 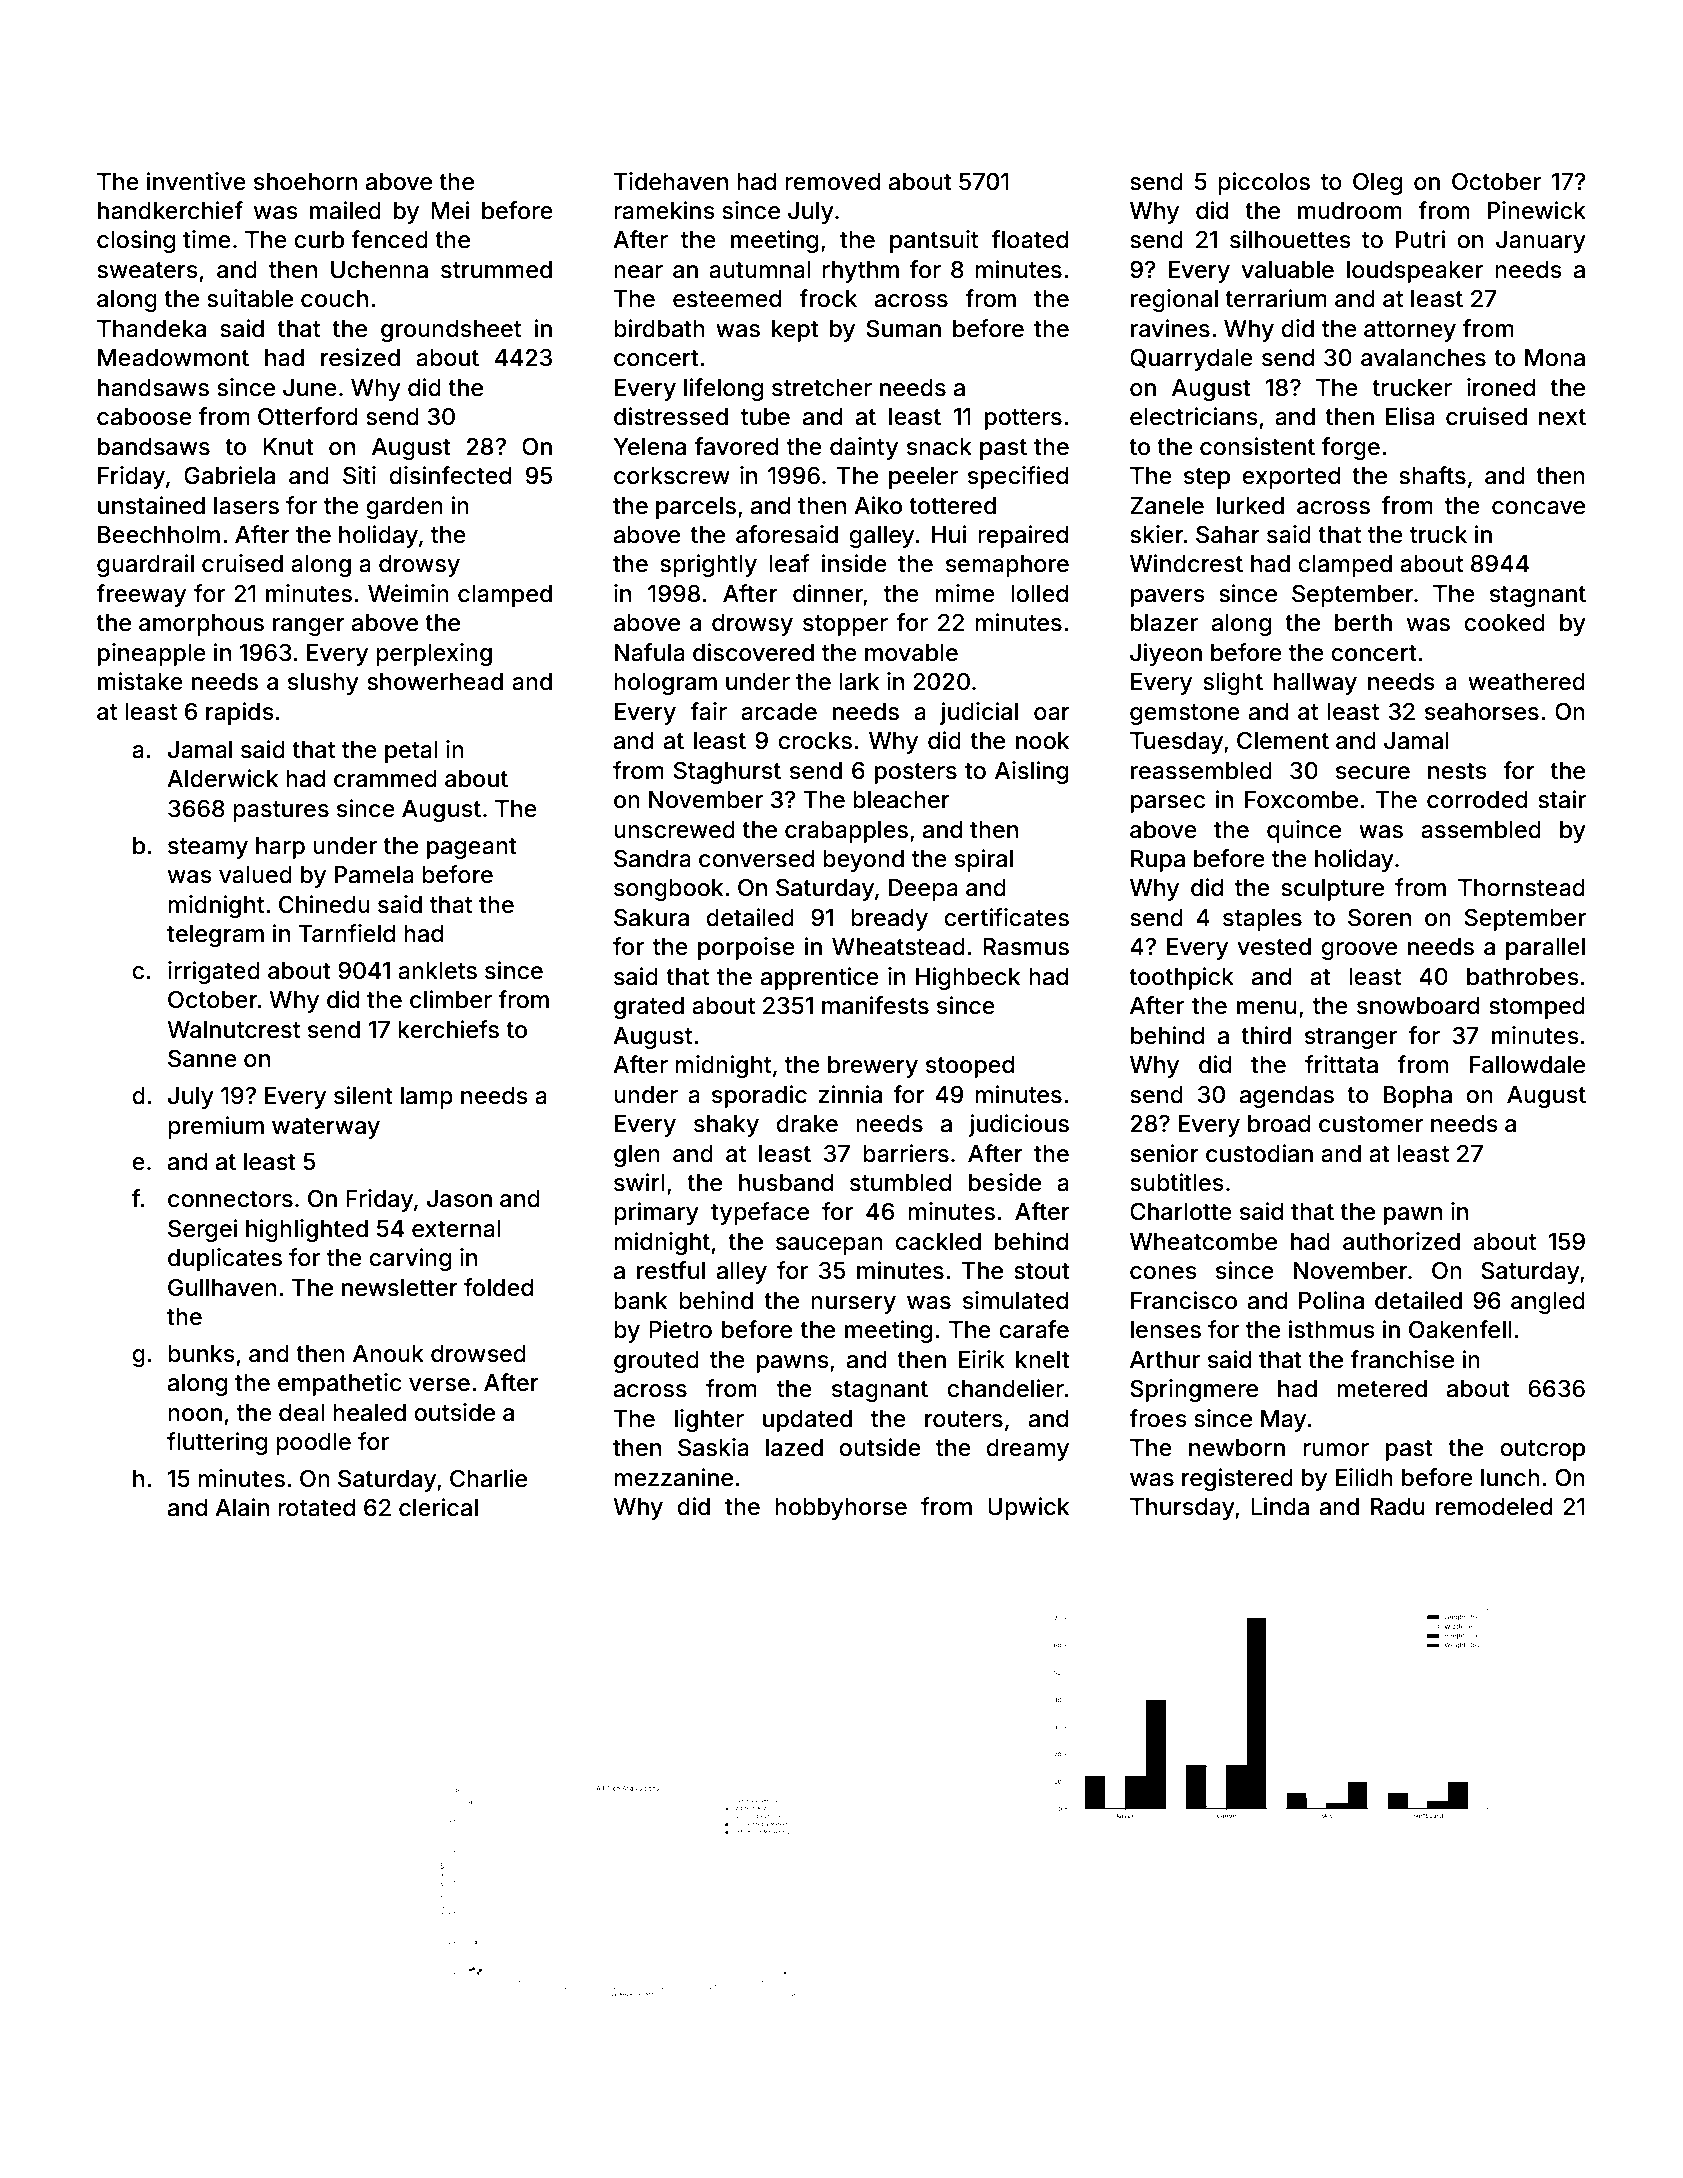 I want to click on newsletter, so click(x=400, y=1288).
